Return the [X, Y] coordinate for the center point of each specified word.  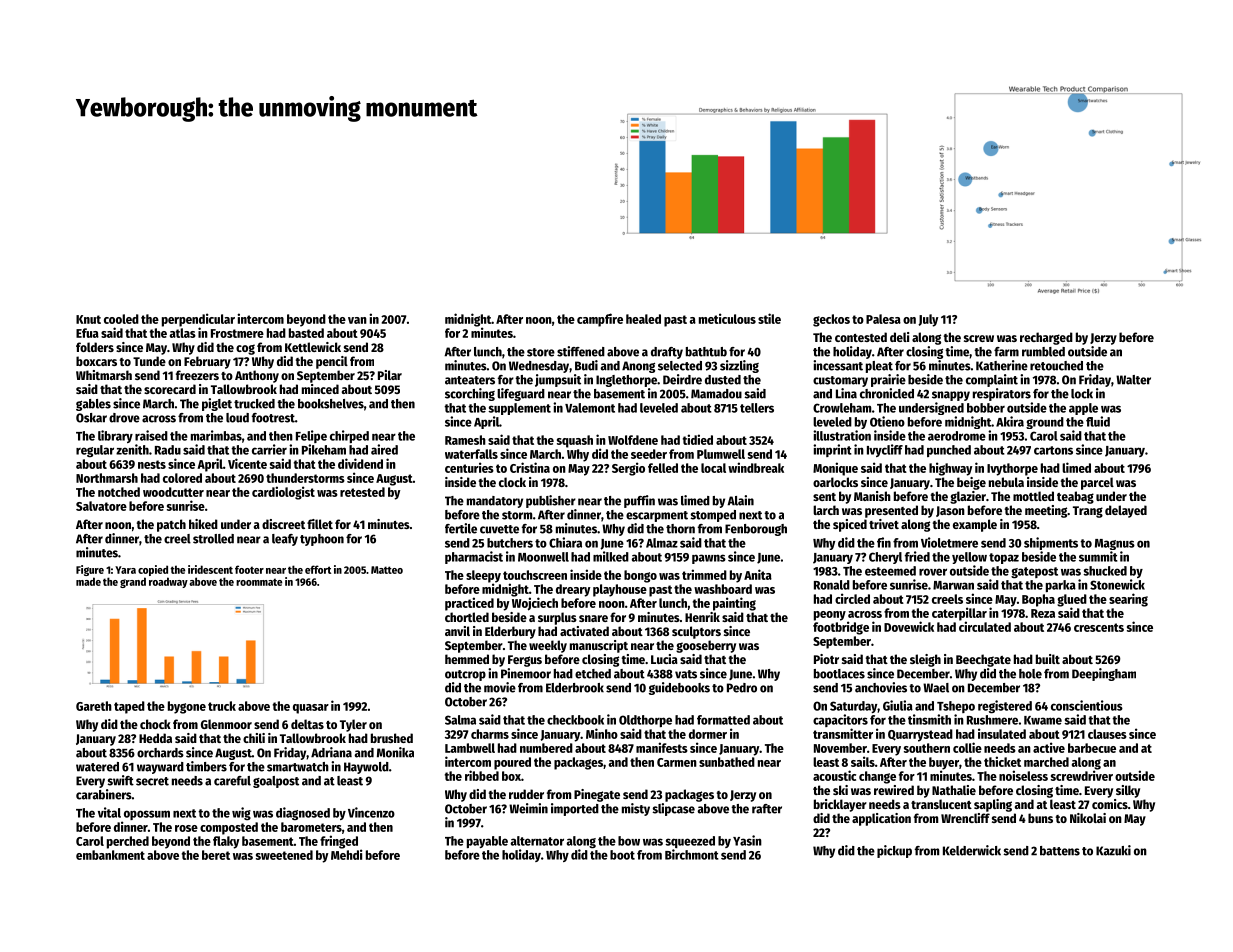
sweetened [284, 855]
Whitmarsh [104, 375]
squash [575, 441]
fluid [1098, 421]
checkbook [575, 720]
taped [129, 707]
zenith [132, 449]
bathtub [706, 352]
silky [1128, 791]
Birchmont [692, 854]
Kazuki [1113, 850]
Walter [1133, 380]
